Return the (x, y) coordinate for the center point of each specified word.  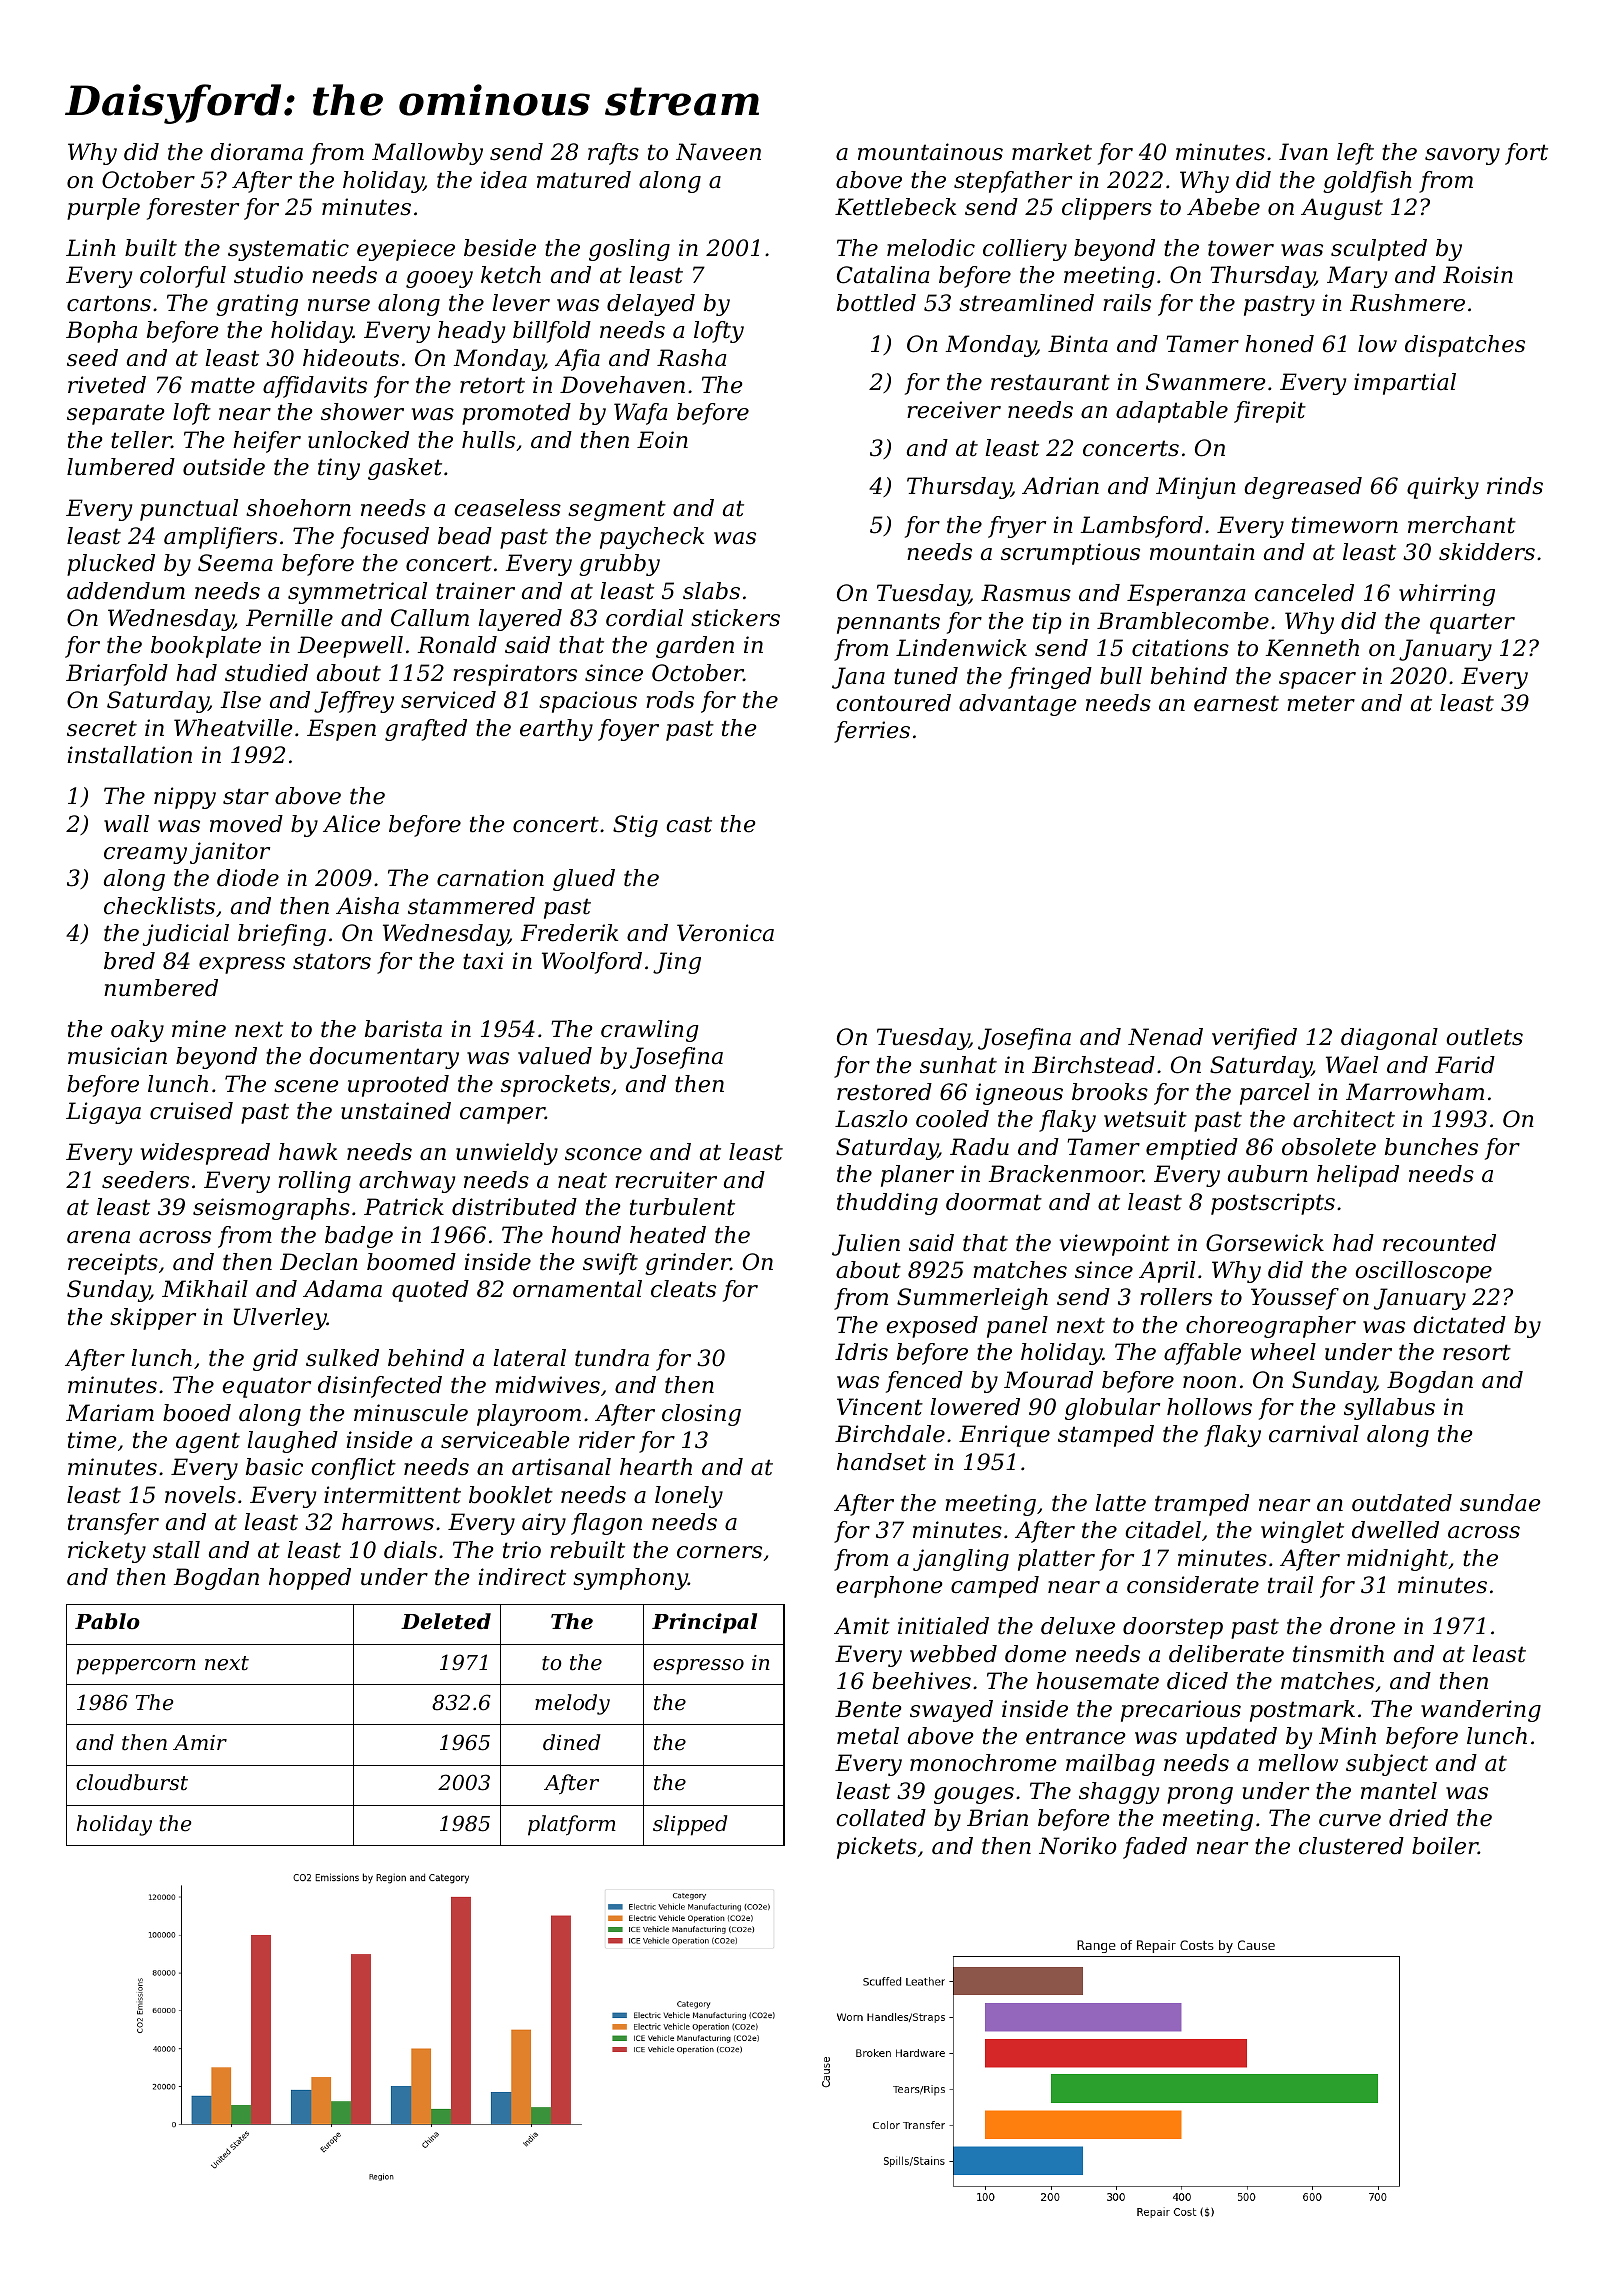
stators (332, 961)
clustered (1351, 1846)
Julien (866, 1245)
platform (572, 1825)
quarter (1472, 623)
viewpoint (1115, 1245)
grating (257, 305)
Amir (200, 1742)
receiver (954, 410)
